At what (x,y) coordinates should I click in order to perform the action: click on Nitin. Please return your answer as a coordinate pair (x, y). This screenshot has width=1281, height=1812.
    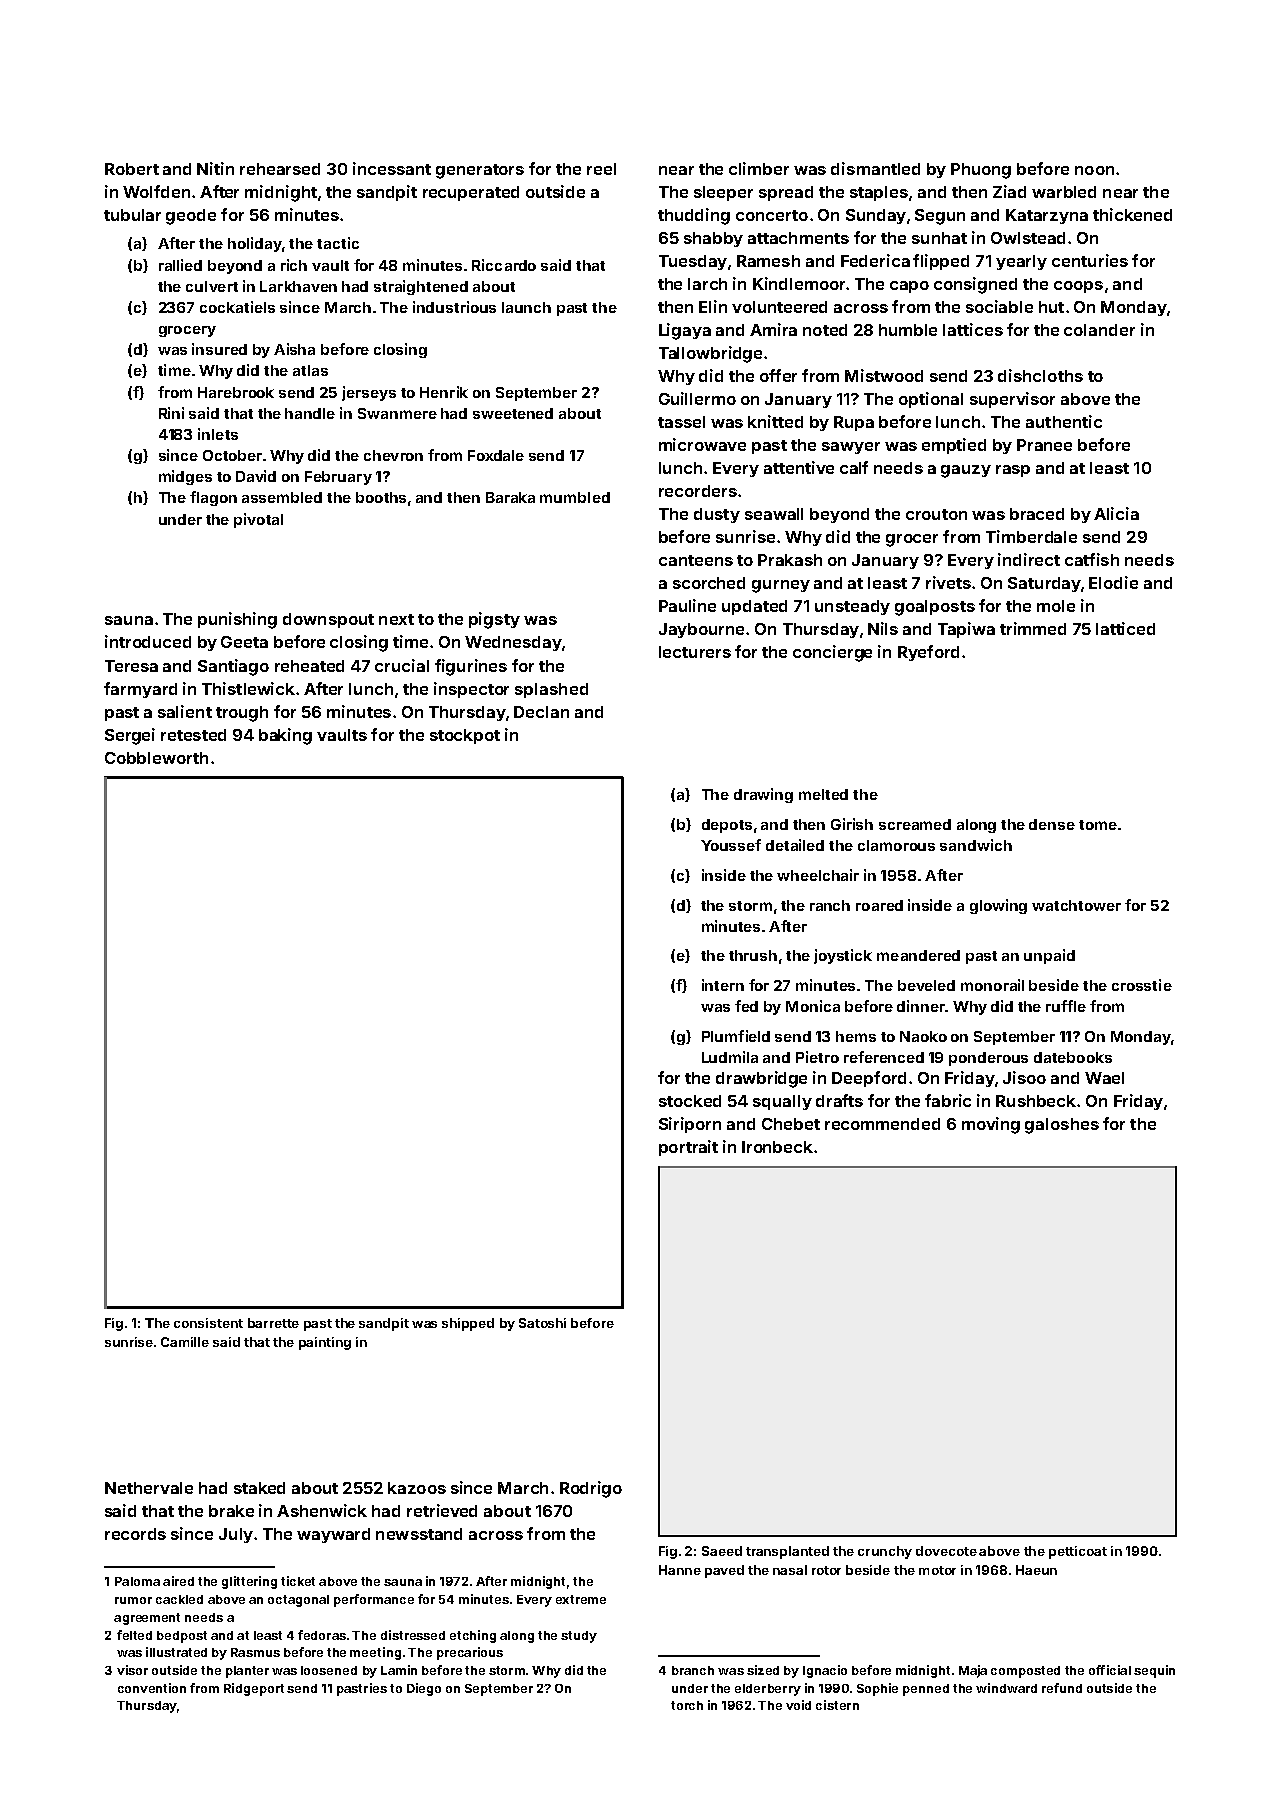
    Looking at the image, I should click on (215, 168).
